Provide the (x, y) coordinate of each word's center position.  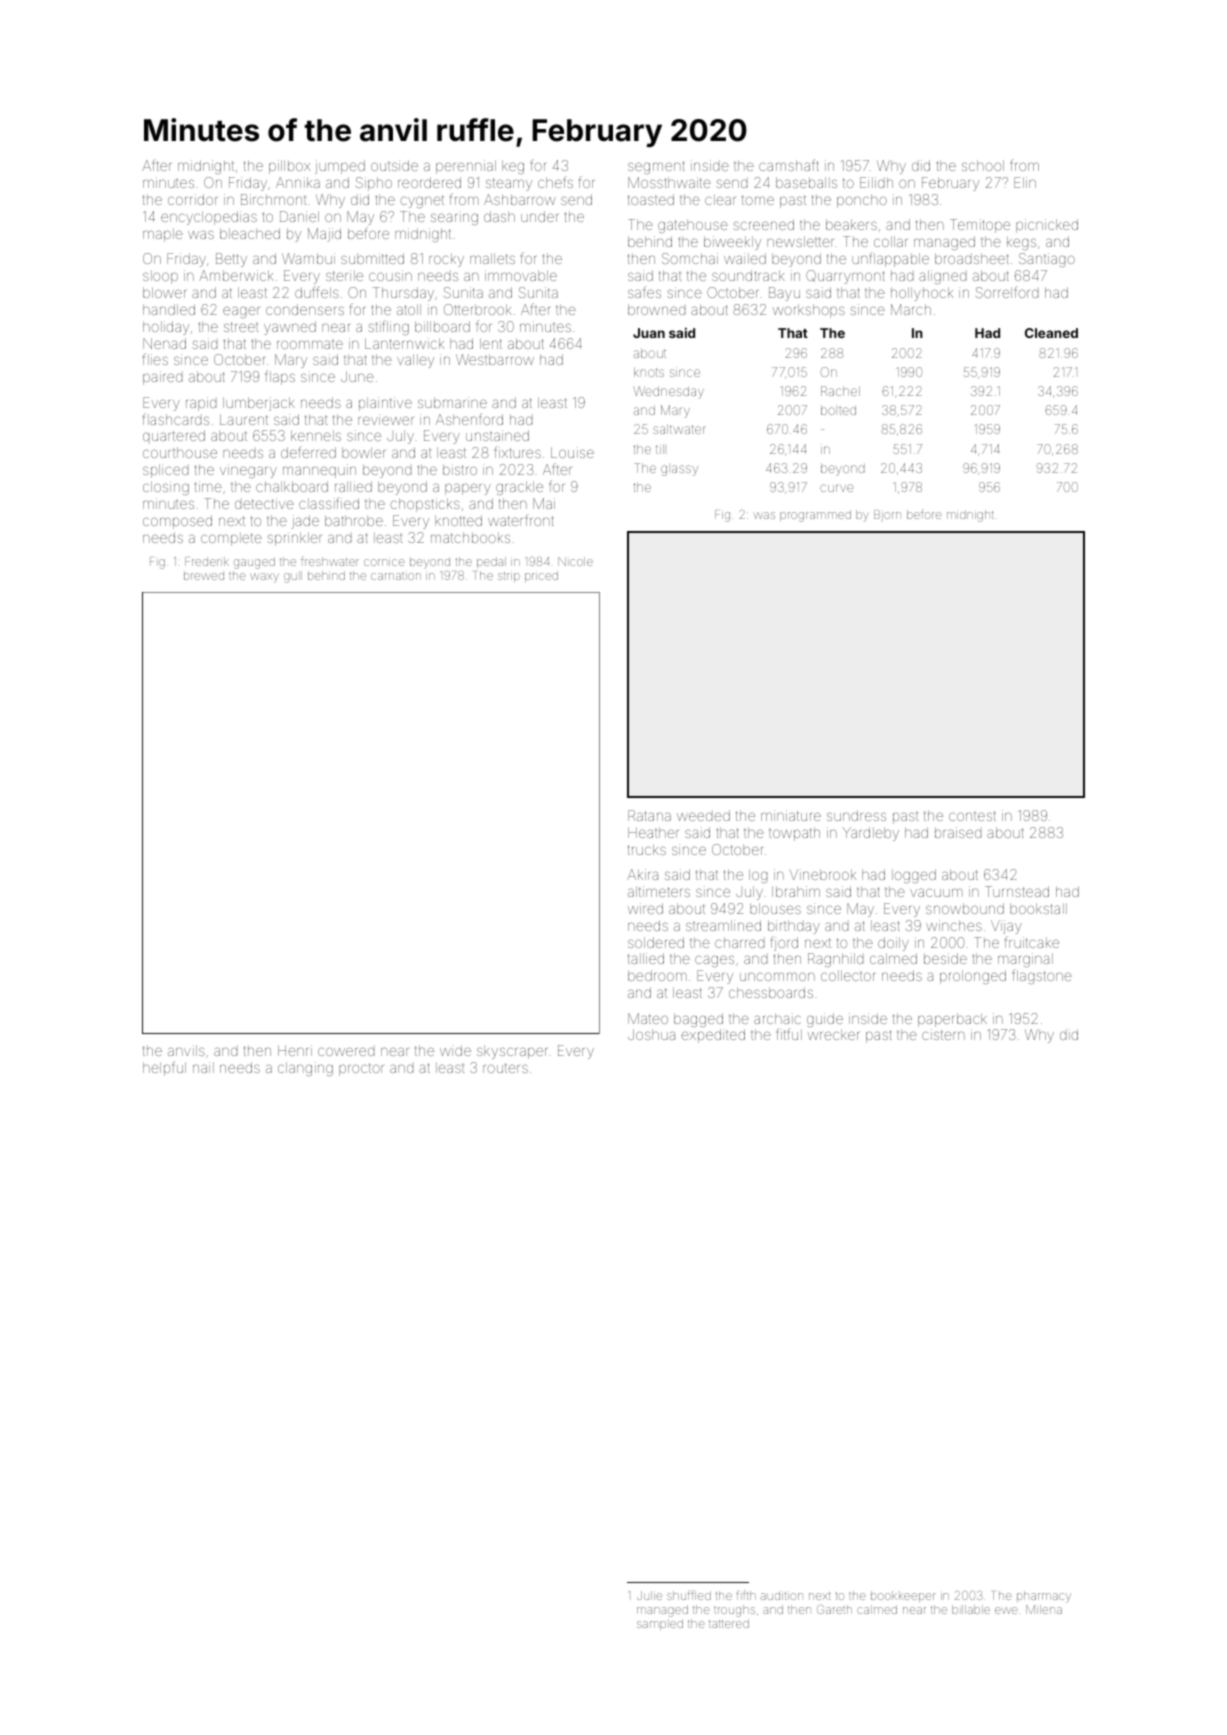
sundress (856, 815)
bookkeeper (903, 1596)
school (983, 165)
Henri (295, 1050)
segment (656, 167)
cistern (943, 1034)
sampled (660, 1624)
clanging (305, 1069)
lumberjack (259, 404)
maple (163, 235)
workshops (809, 311)
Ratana (649, 815)
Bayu (784, 294)
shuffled (689, 1595)
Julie (649, 1595)
